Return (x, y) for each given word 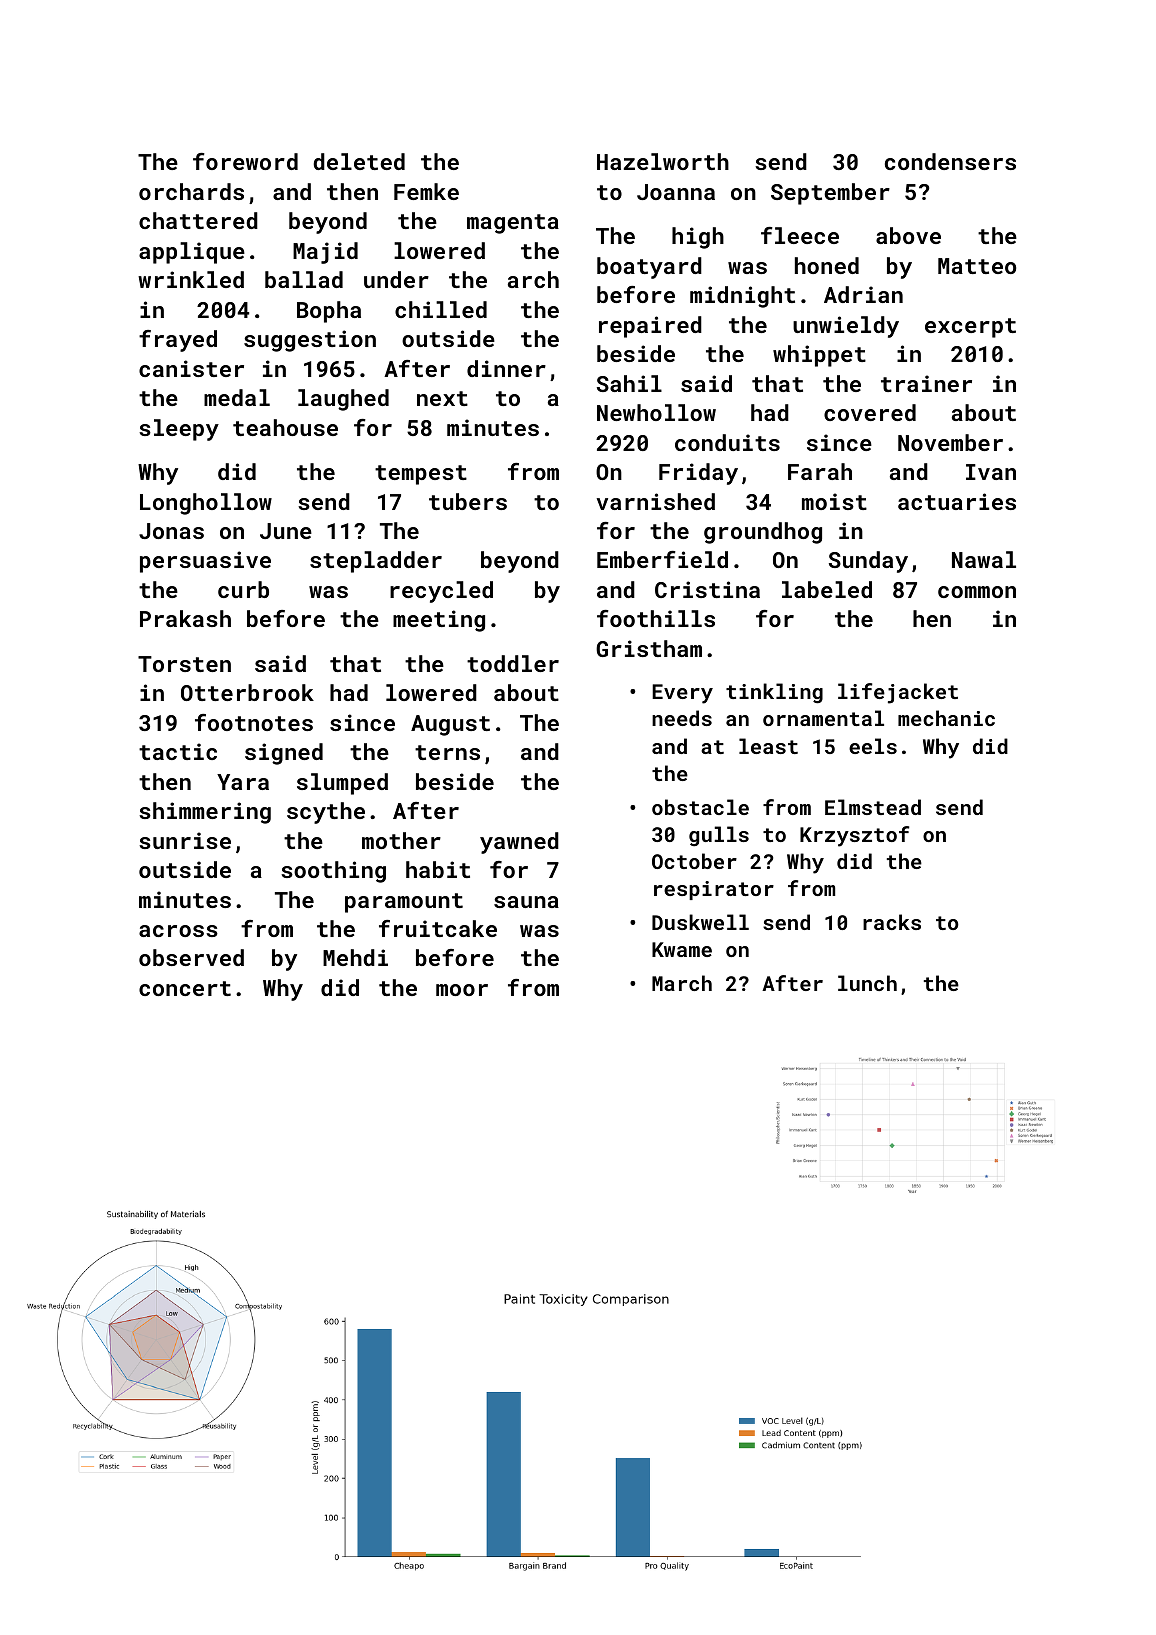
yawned (519, 843)
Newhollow (656, 412)
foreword (245, 161)
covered (870, 412)
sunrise (185, 840)
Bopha (329, 312)
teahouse (285, 427)
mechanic (946, 718)
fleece (800, 235)
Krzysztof (854, 836)
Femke (426, 191)
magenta (513, 224)
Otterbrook (247, 692)
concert (185, 988)
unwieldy (846, 327)
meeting (439, 621)
